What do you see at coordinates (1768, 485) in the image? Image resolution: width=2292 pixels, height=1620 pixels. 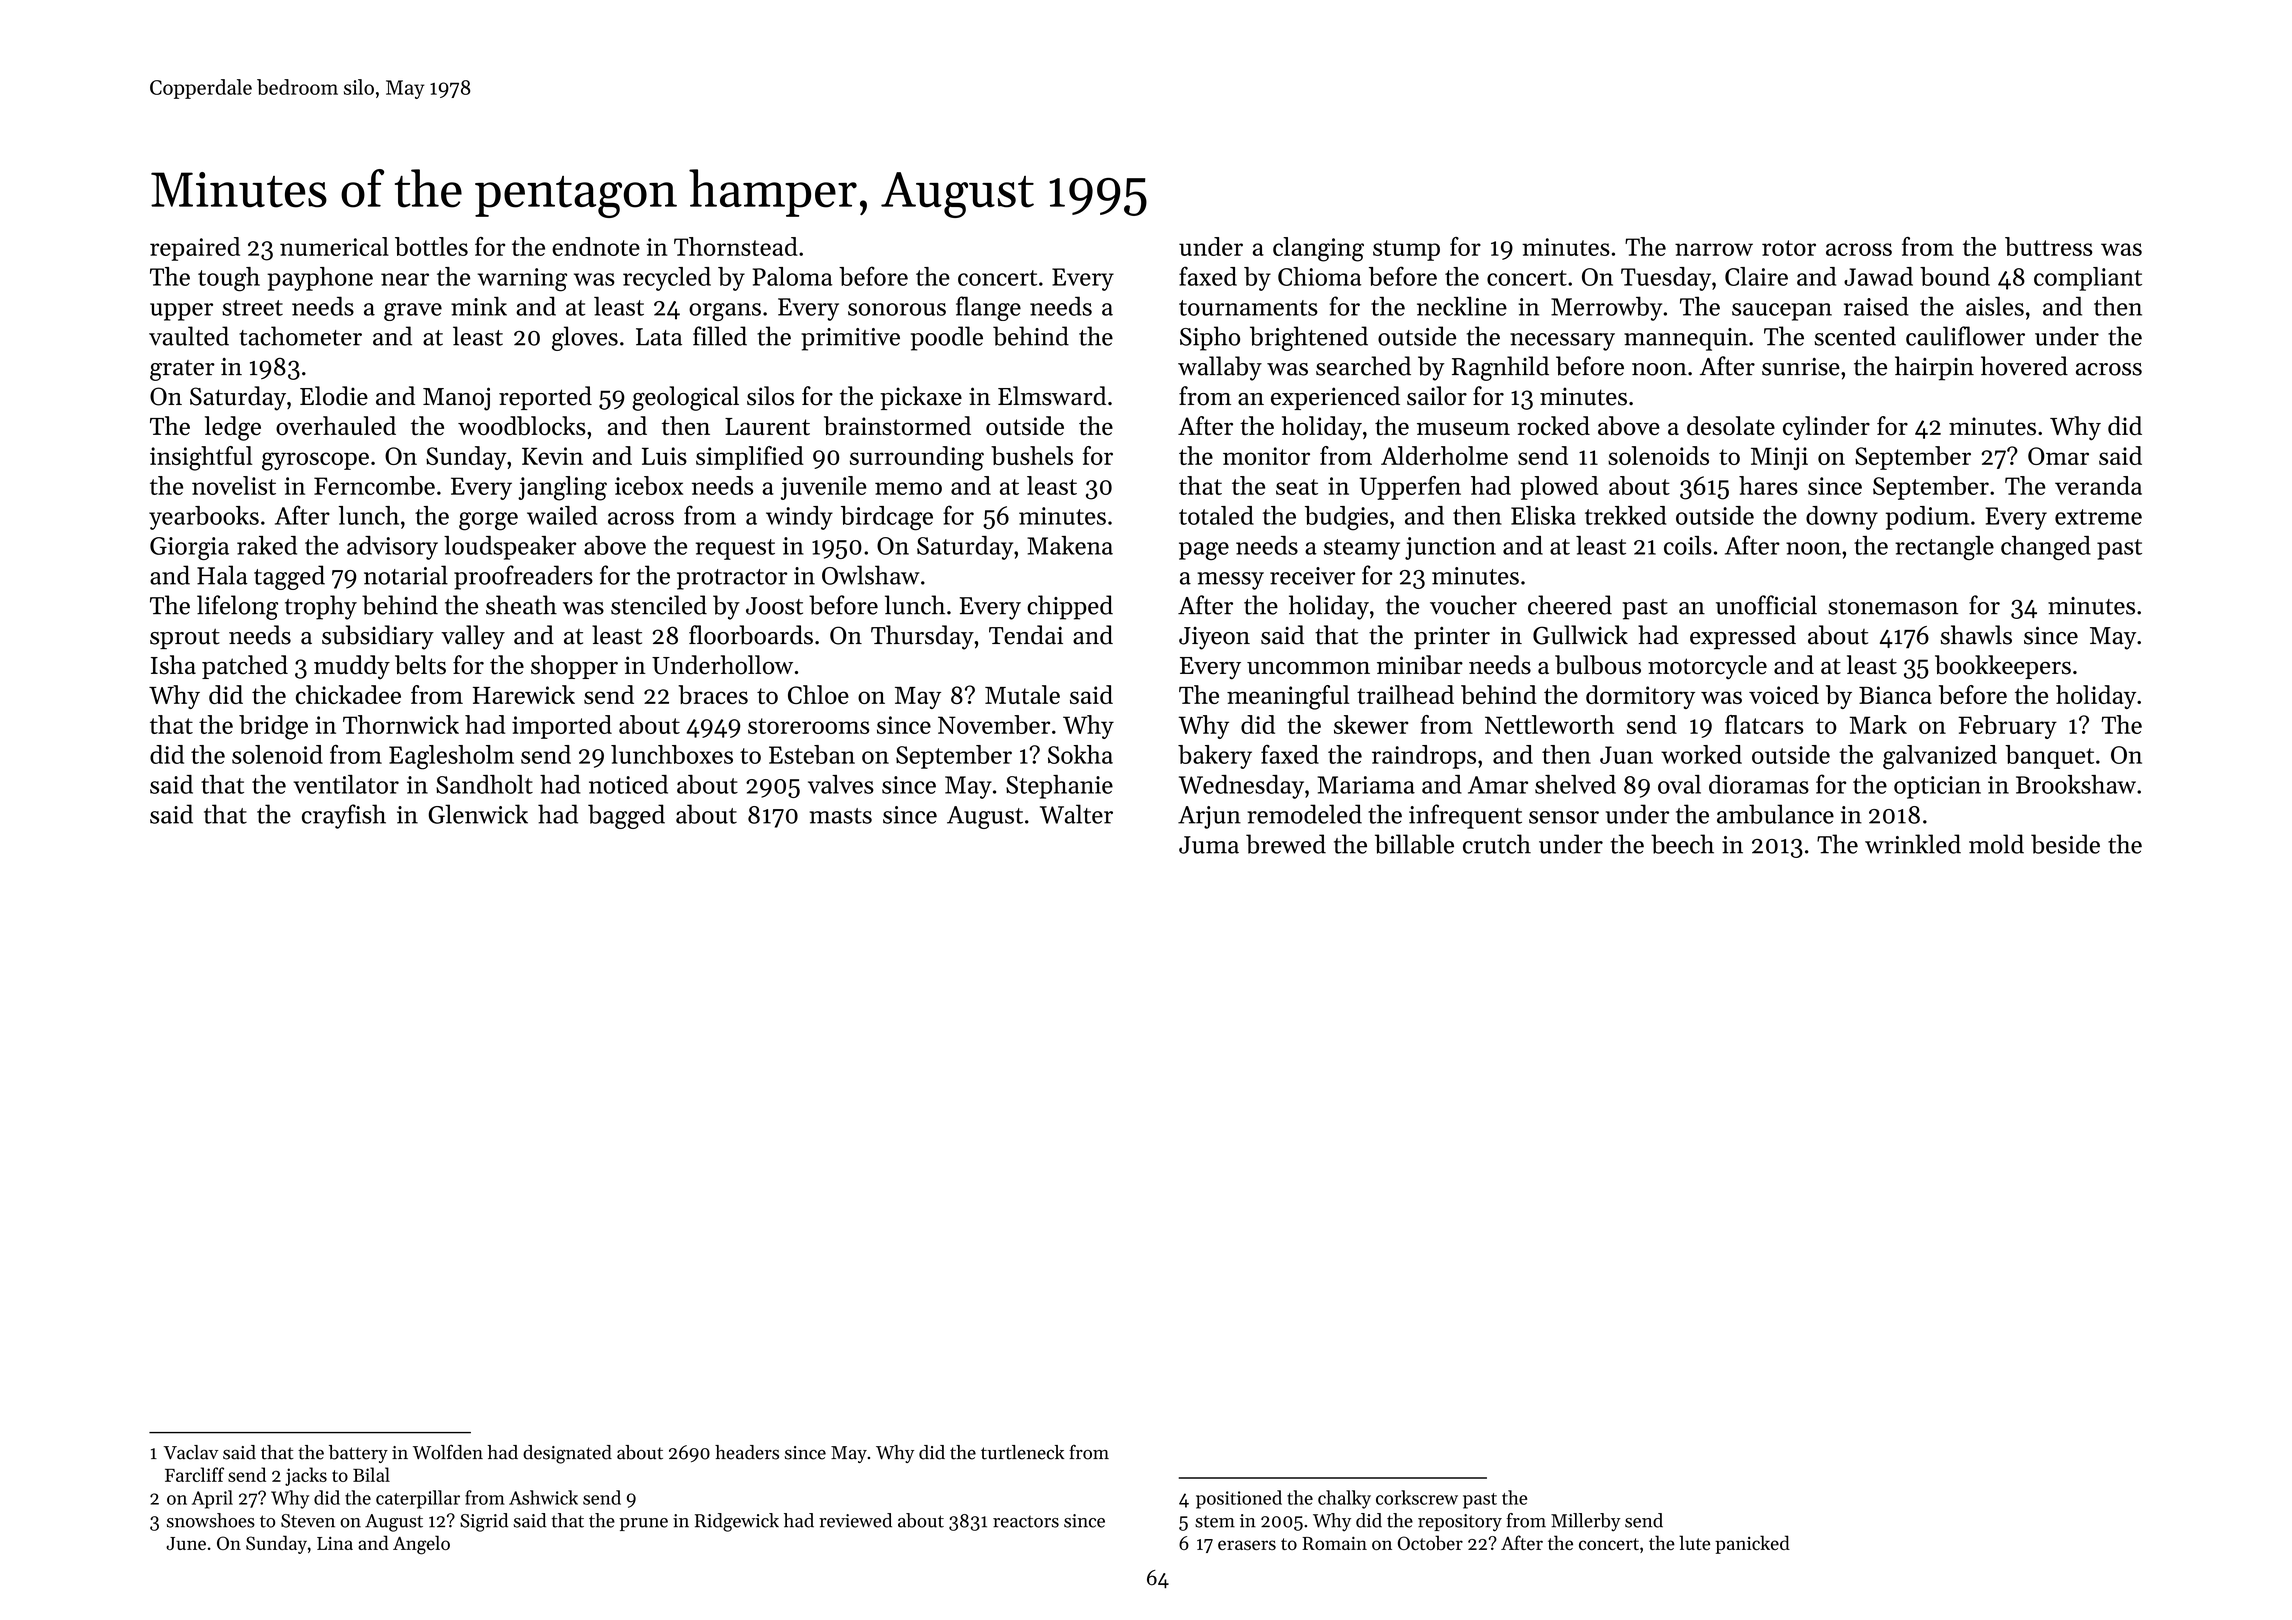 I see `hares` at bounding box center [1768, 485].
